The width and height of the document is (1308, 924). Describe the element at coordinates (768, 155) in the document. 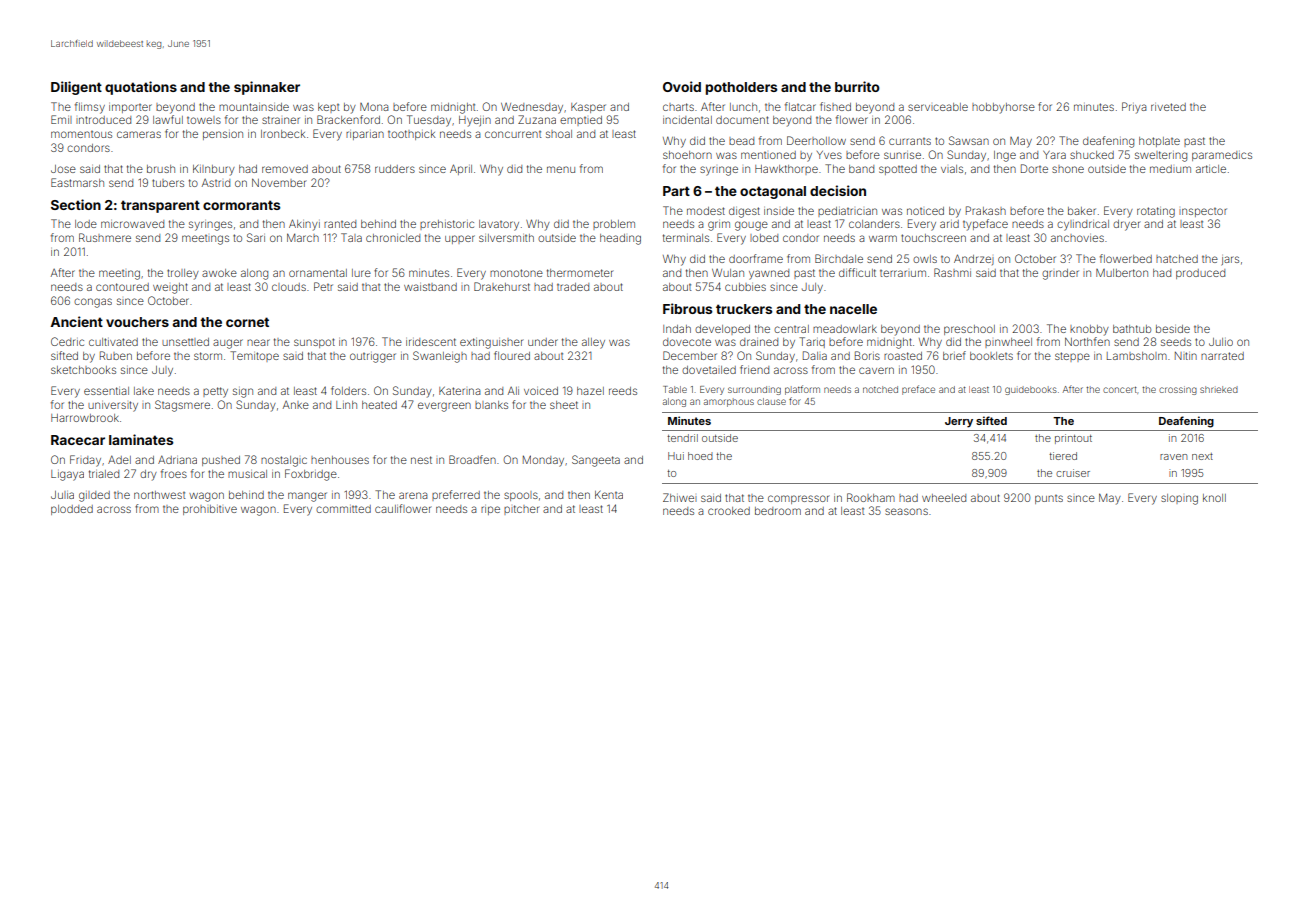

I see `mentioned` at that location.
